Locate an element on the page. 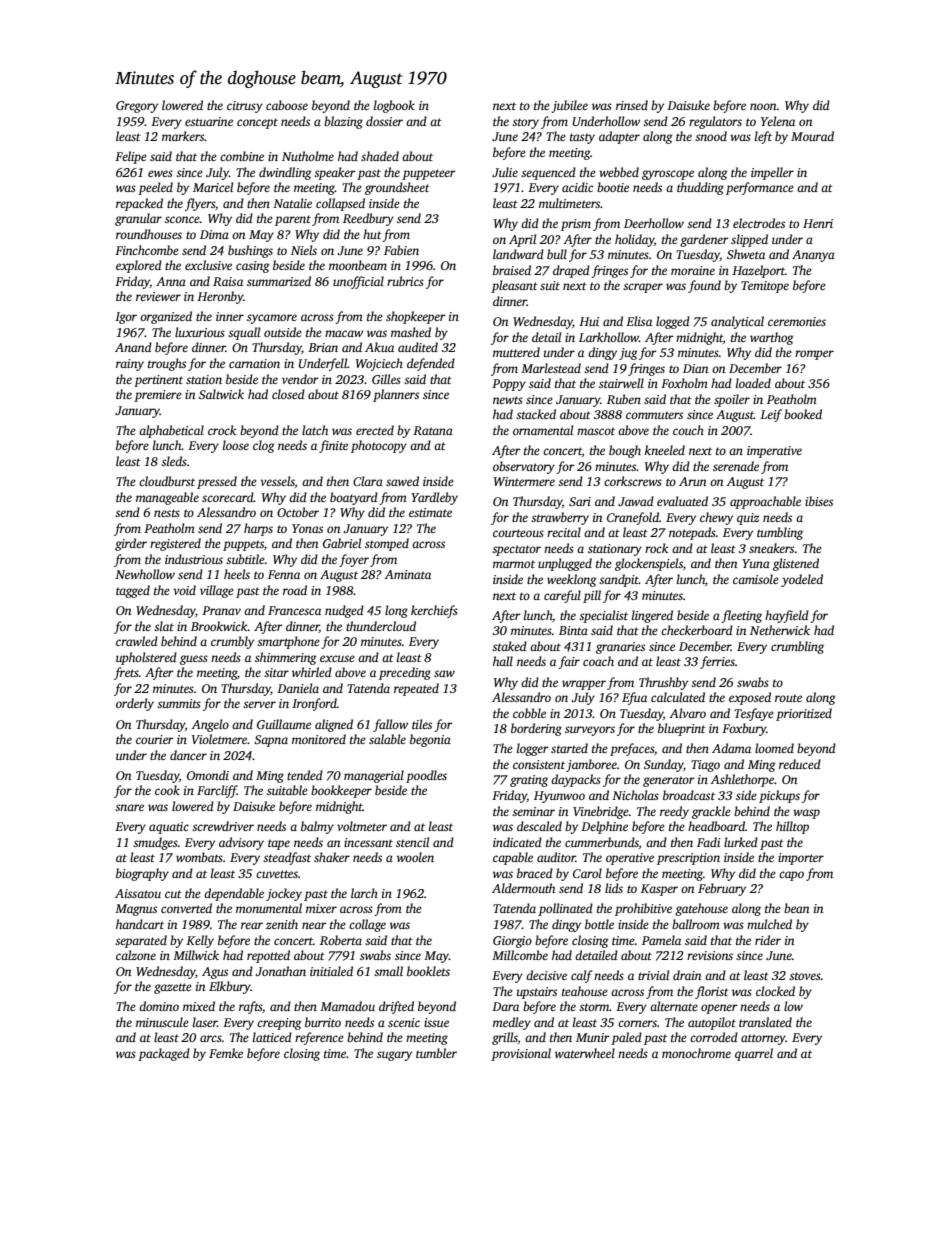 Image resolution: width=952 pixels, height=1233 pixels. repeated is located at coordinates (416, 689).
